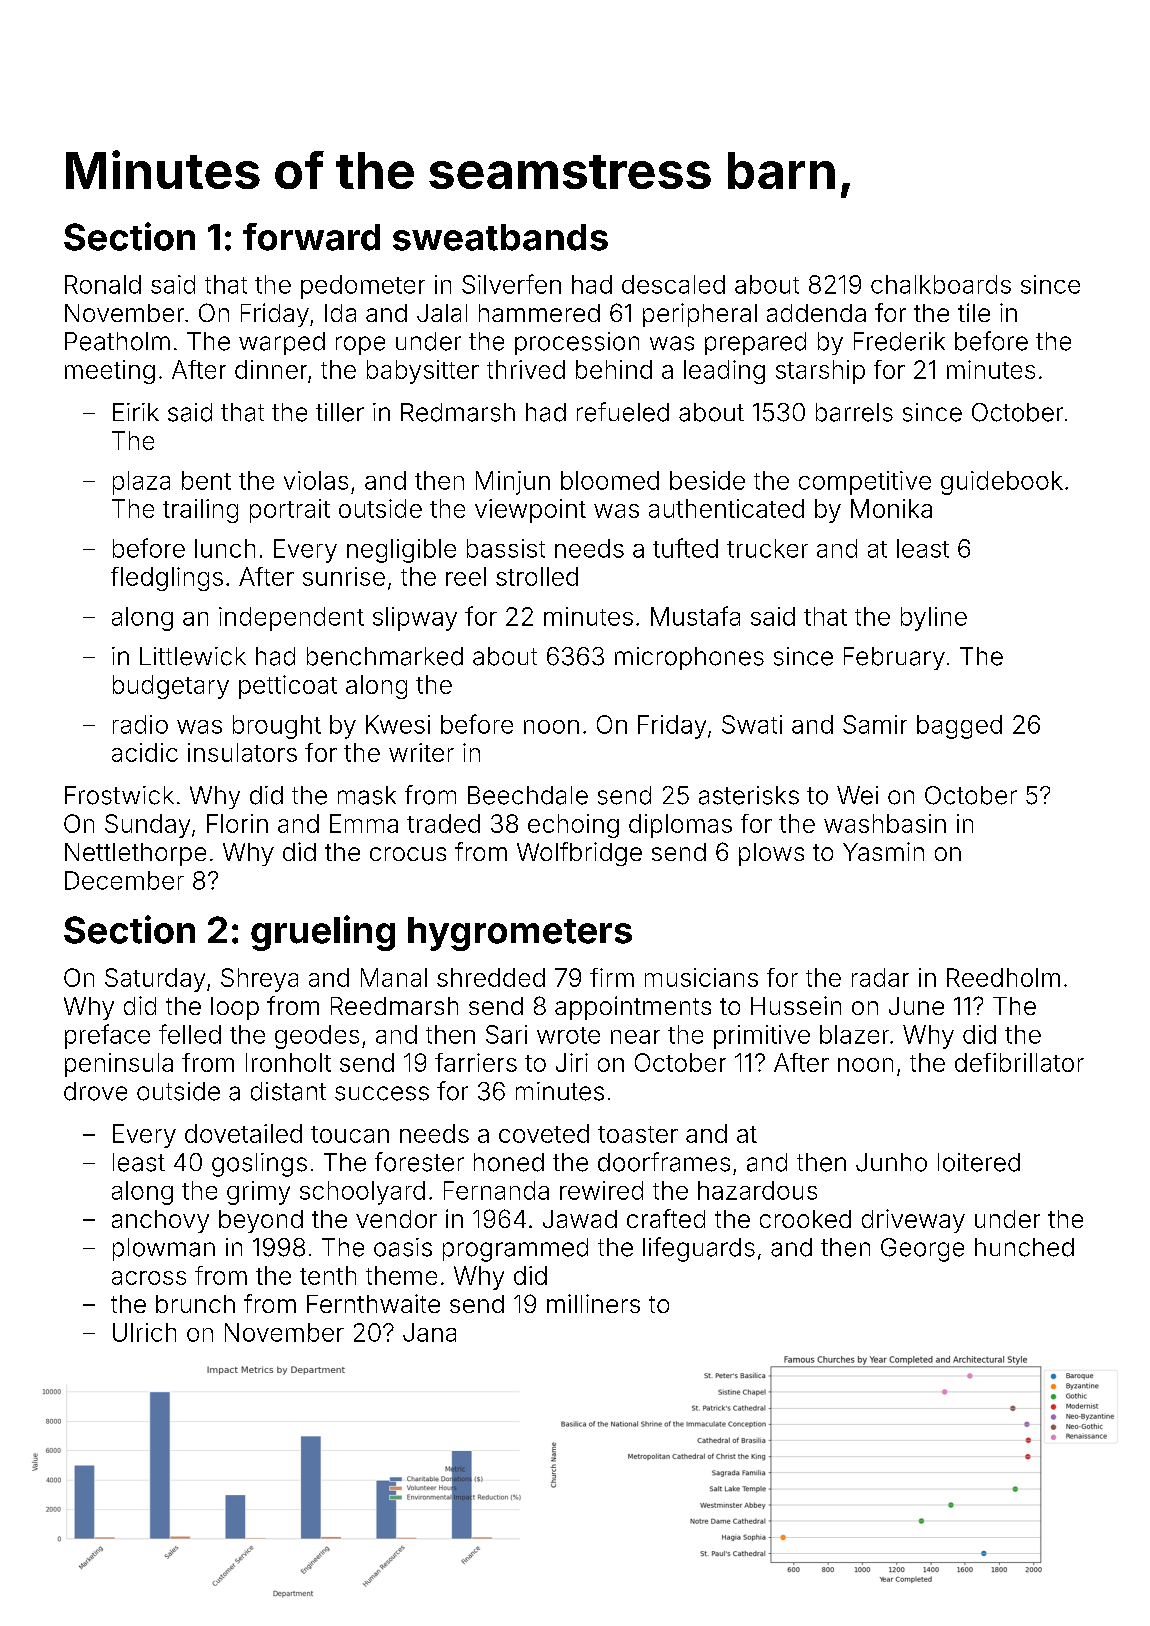  I want to click on byline, so click(934, 619).
